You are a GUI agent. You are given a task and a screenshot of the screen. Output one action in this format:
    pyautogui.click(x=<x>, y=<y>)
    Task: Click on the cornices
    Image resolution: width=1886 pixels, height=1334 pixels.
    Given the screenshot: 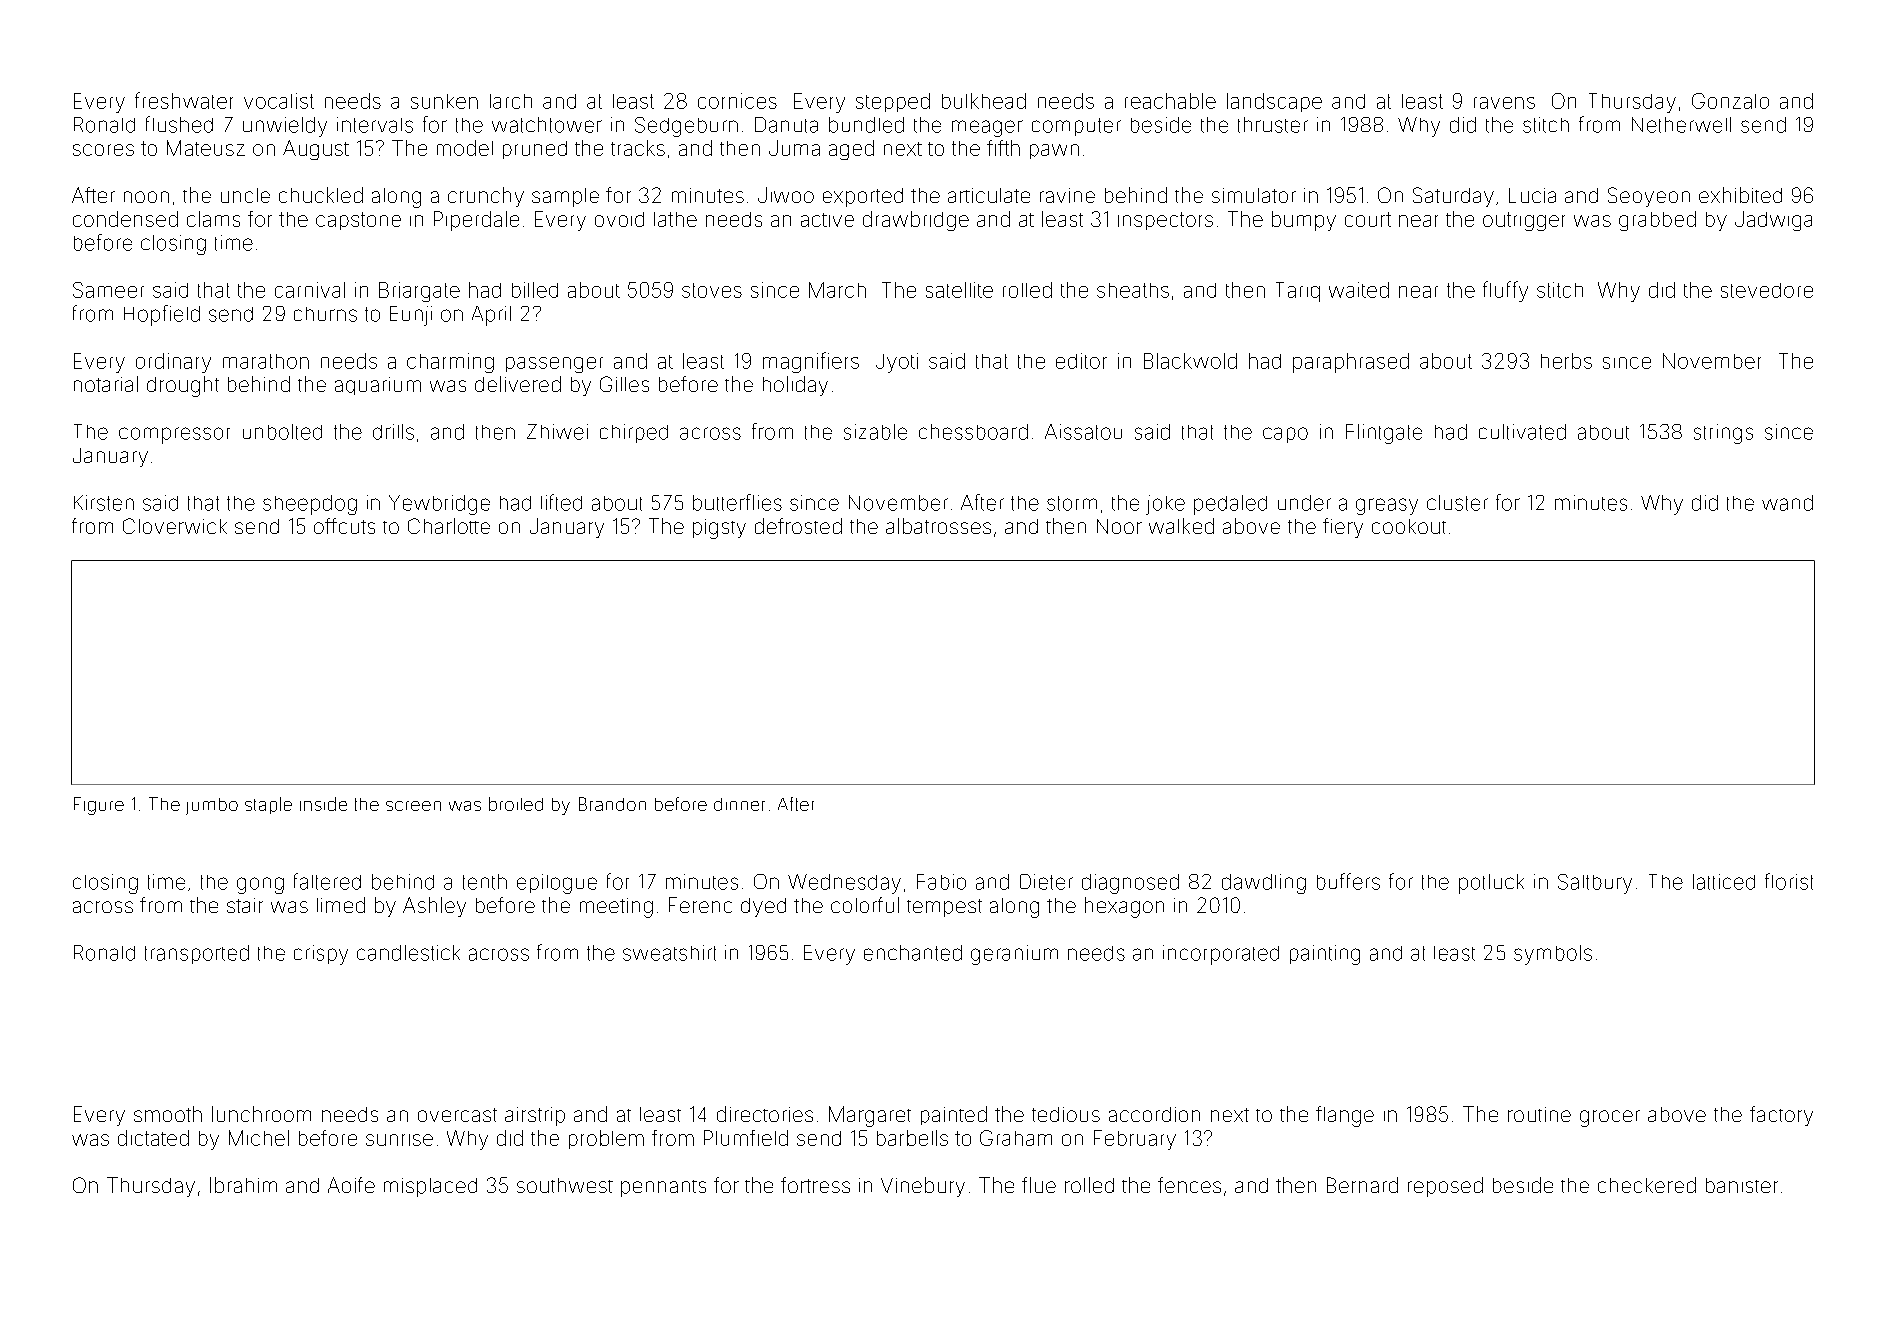 What is the action you would take?
    pyautogui.click(x=737, y=101)
